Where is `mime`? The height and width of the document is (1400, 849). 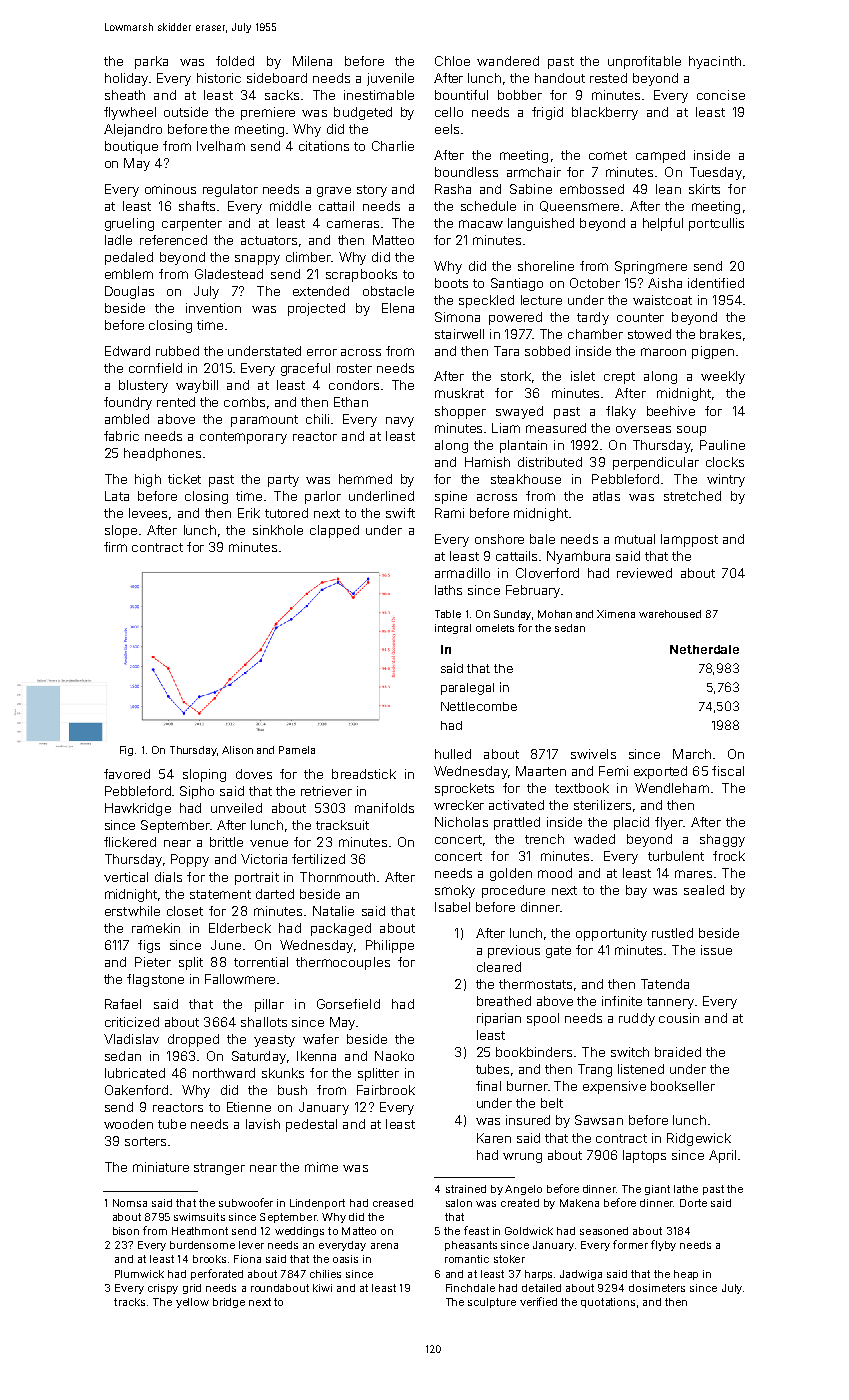
mime is located at coordinates (321, 1167).
